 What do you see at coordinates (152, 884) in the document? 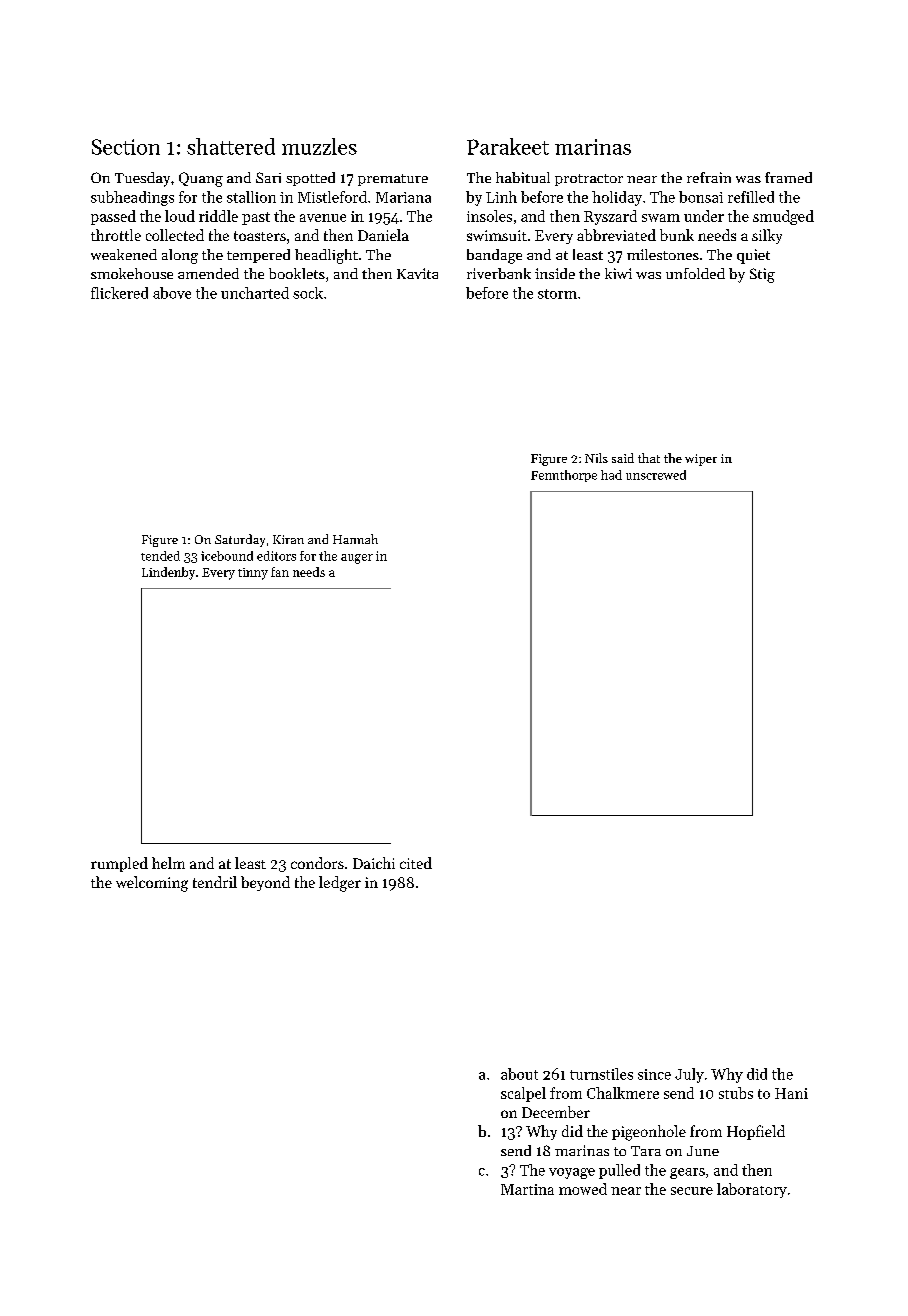
I see `welcoming` at bounding box center [152, 884].
